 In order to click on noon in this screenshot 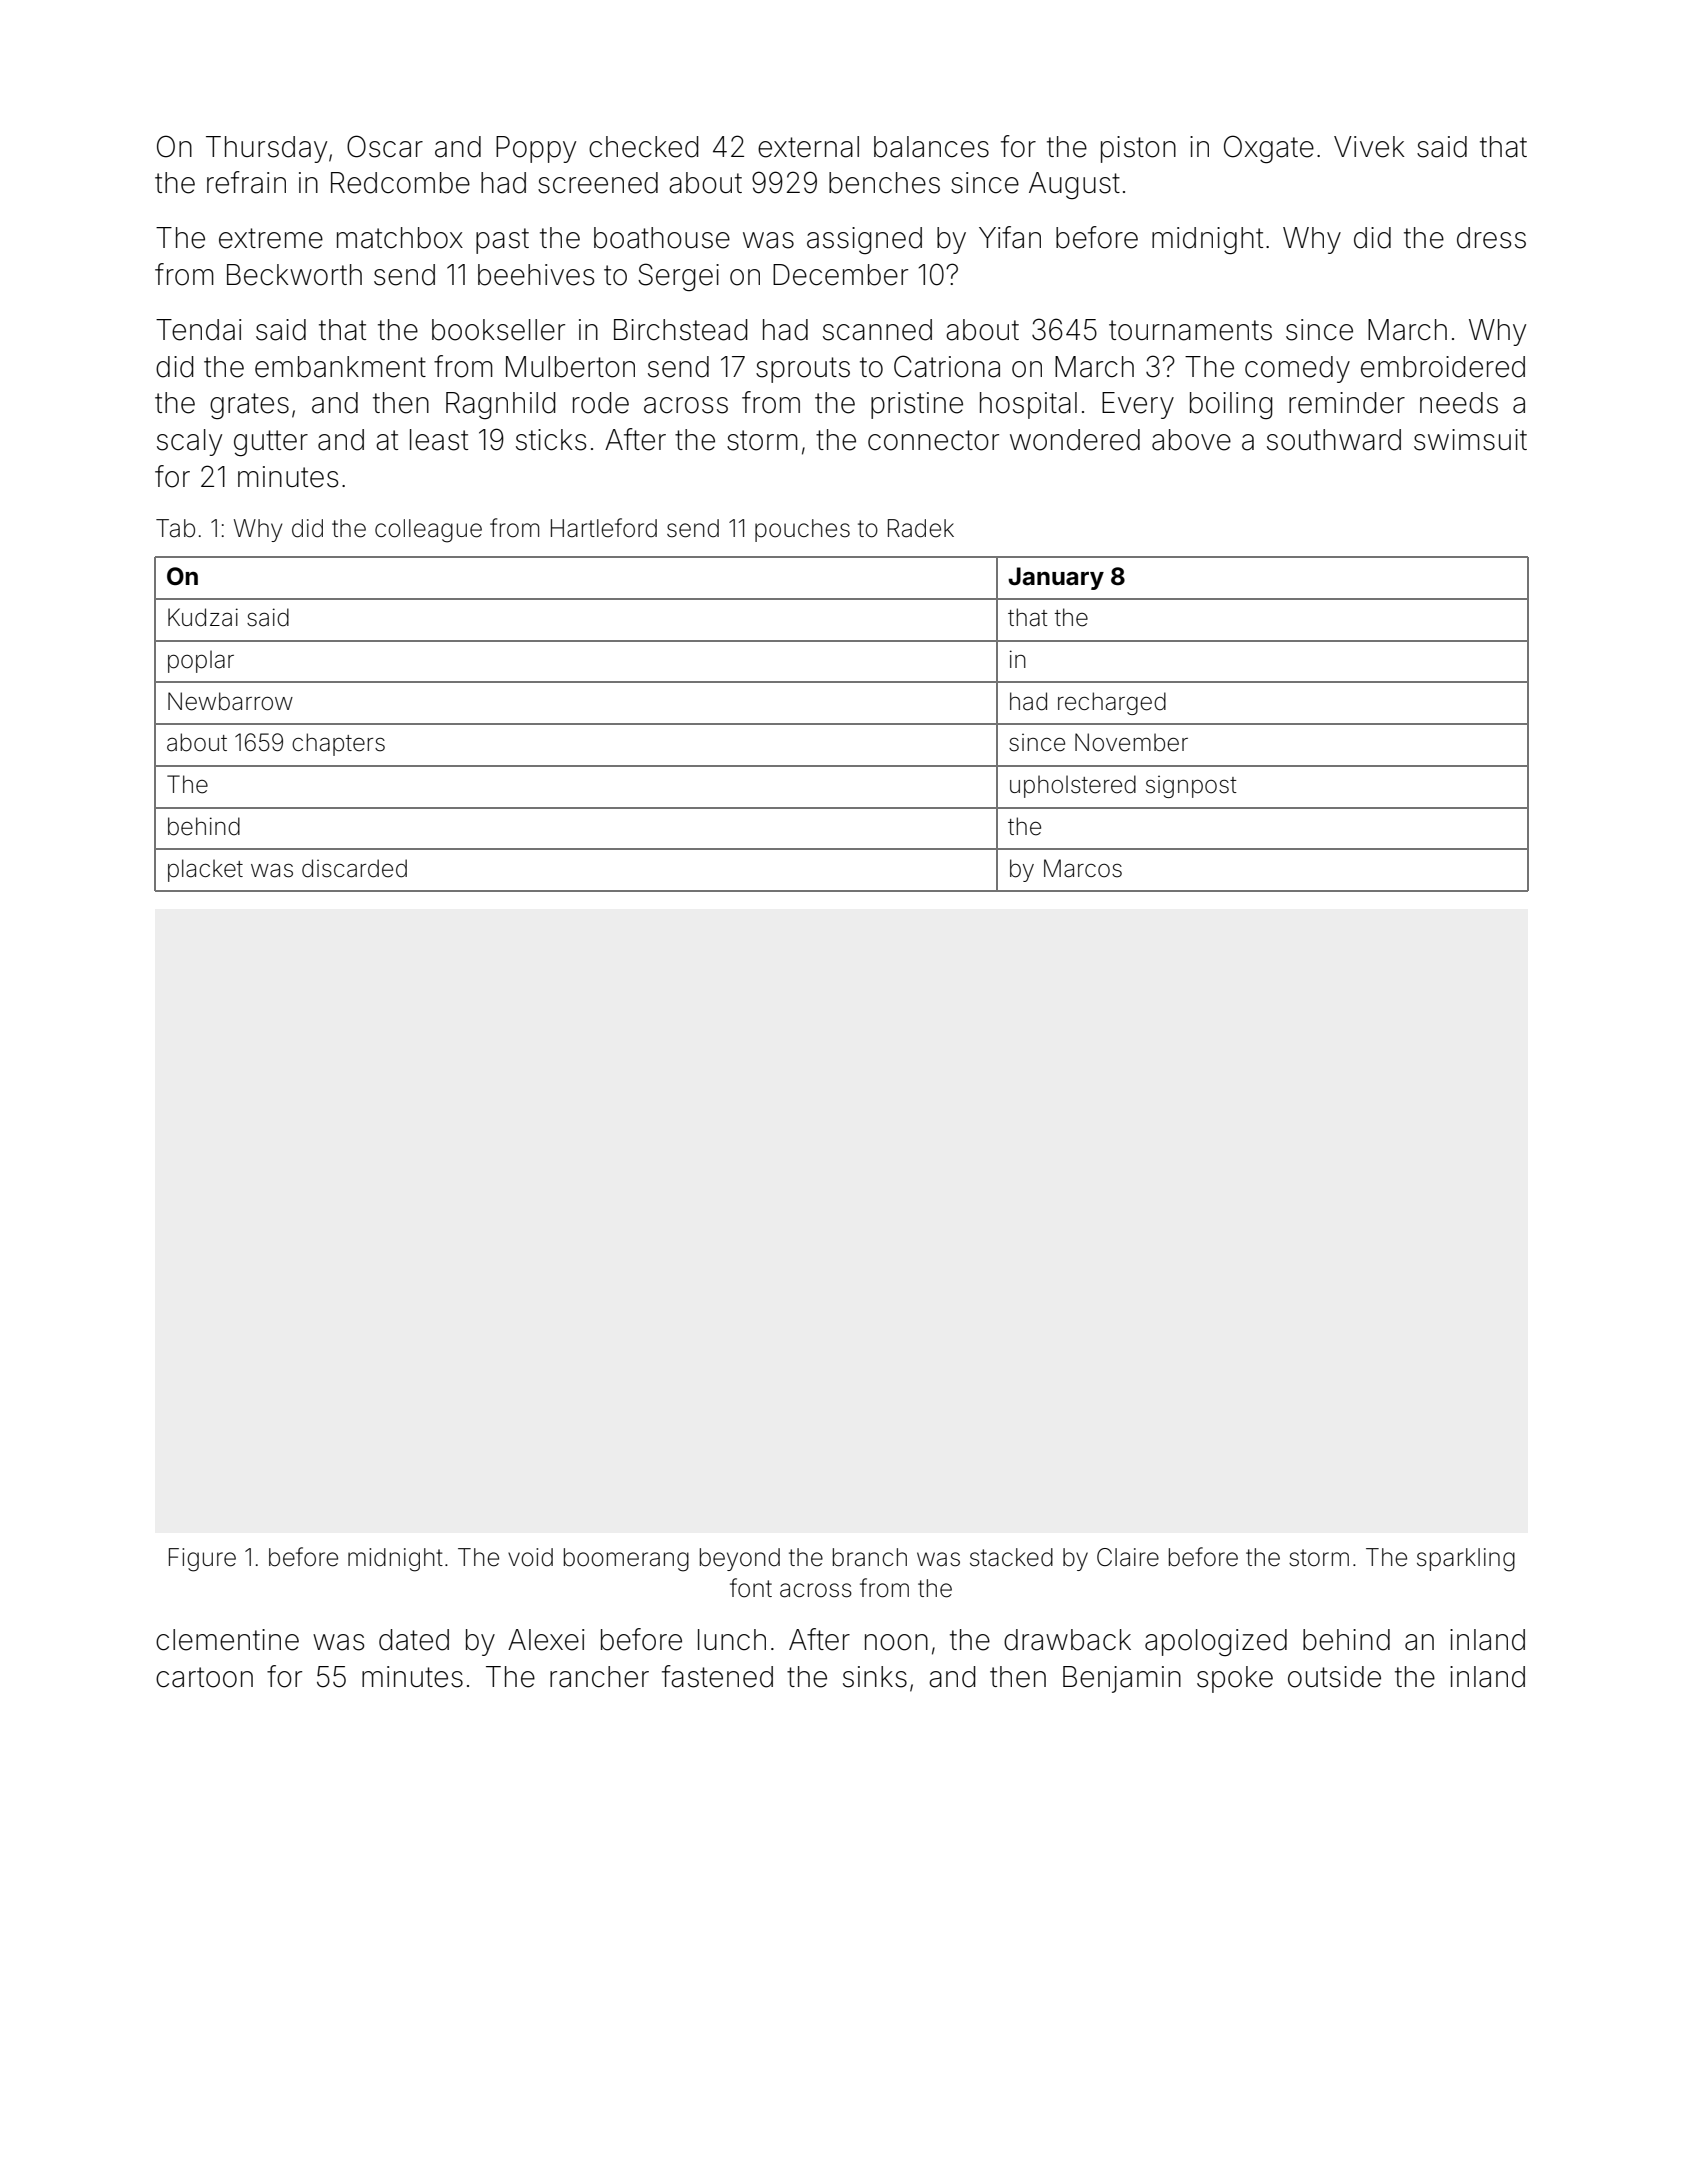, I will do `click(896, 1642)`.
